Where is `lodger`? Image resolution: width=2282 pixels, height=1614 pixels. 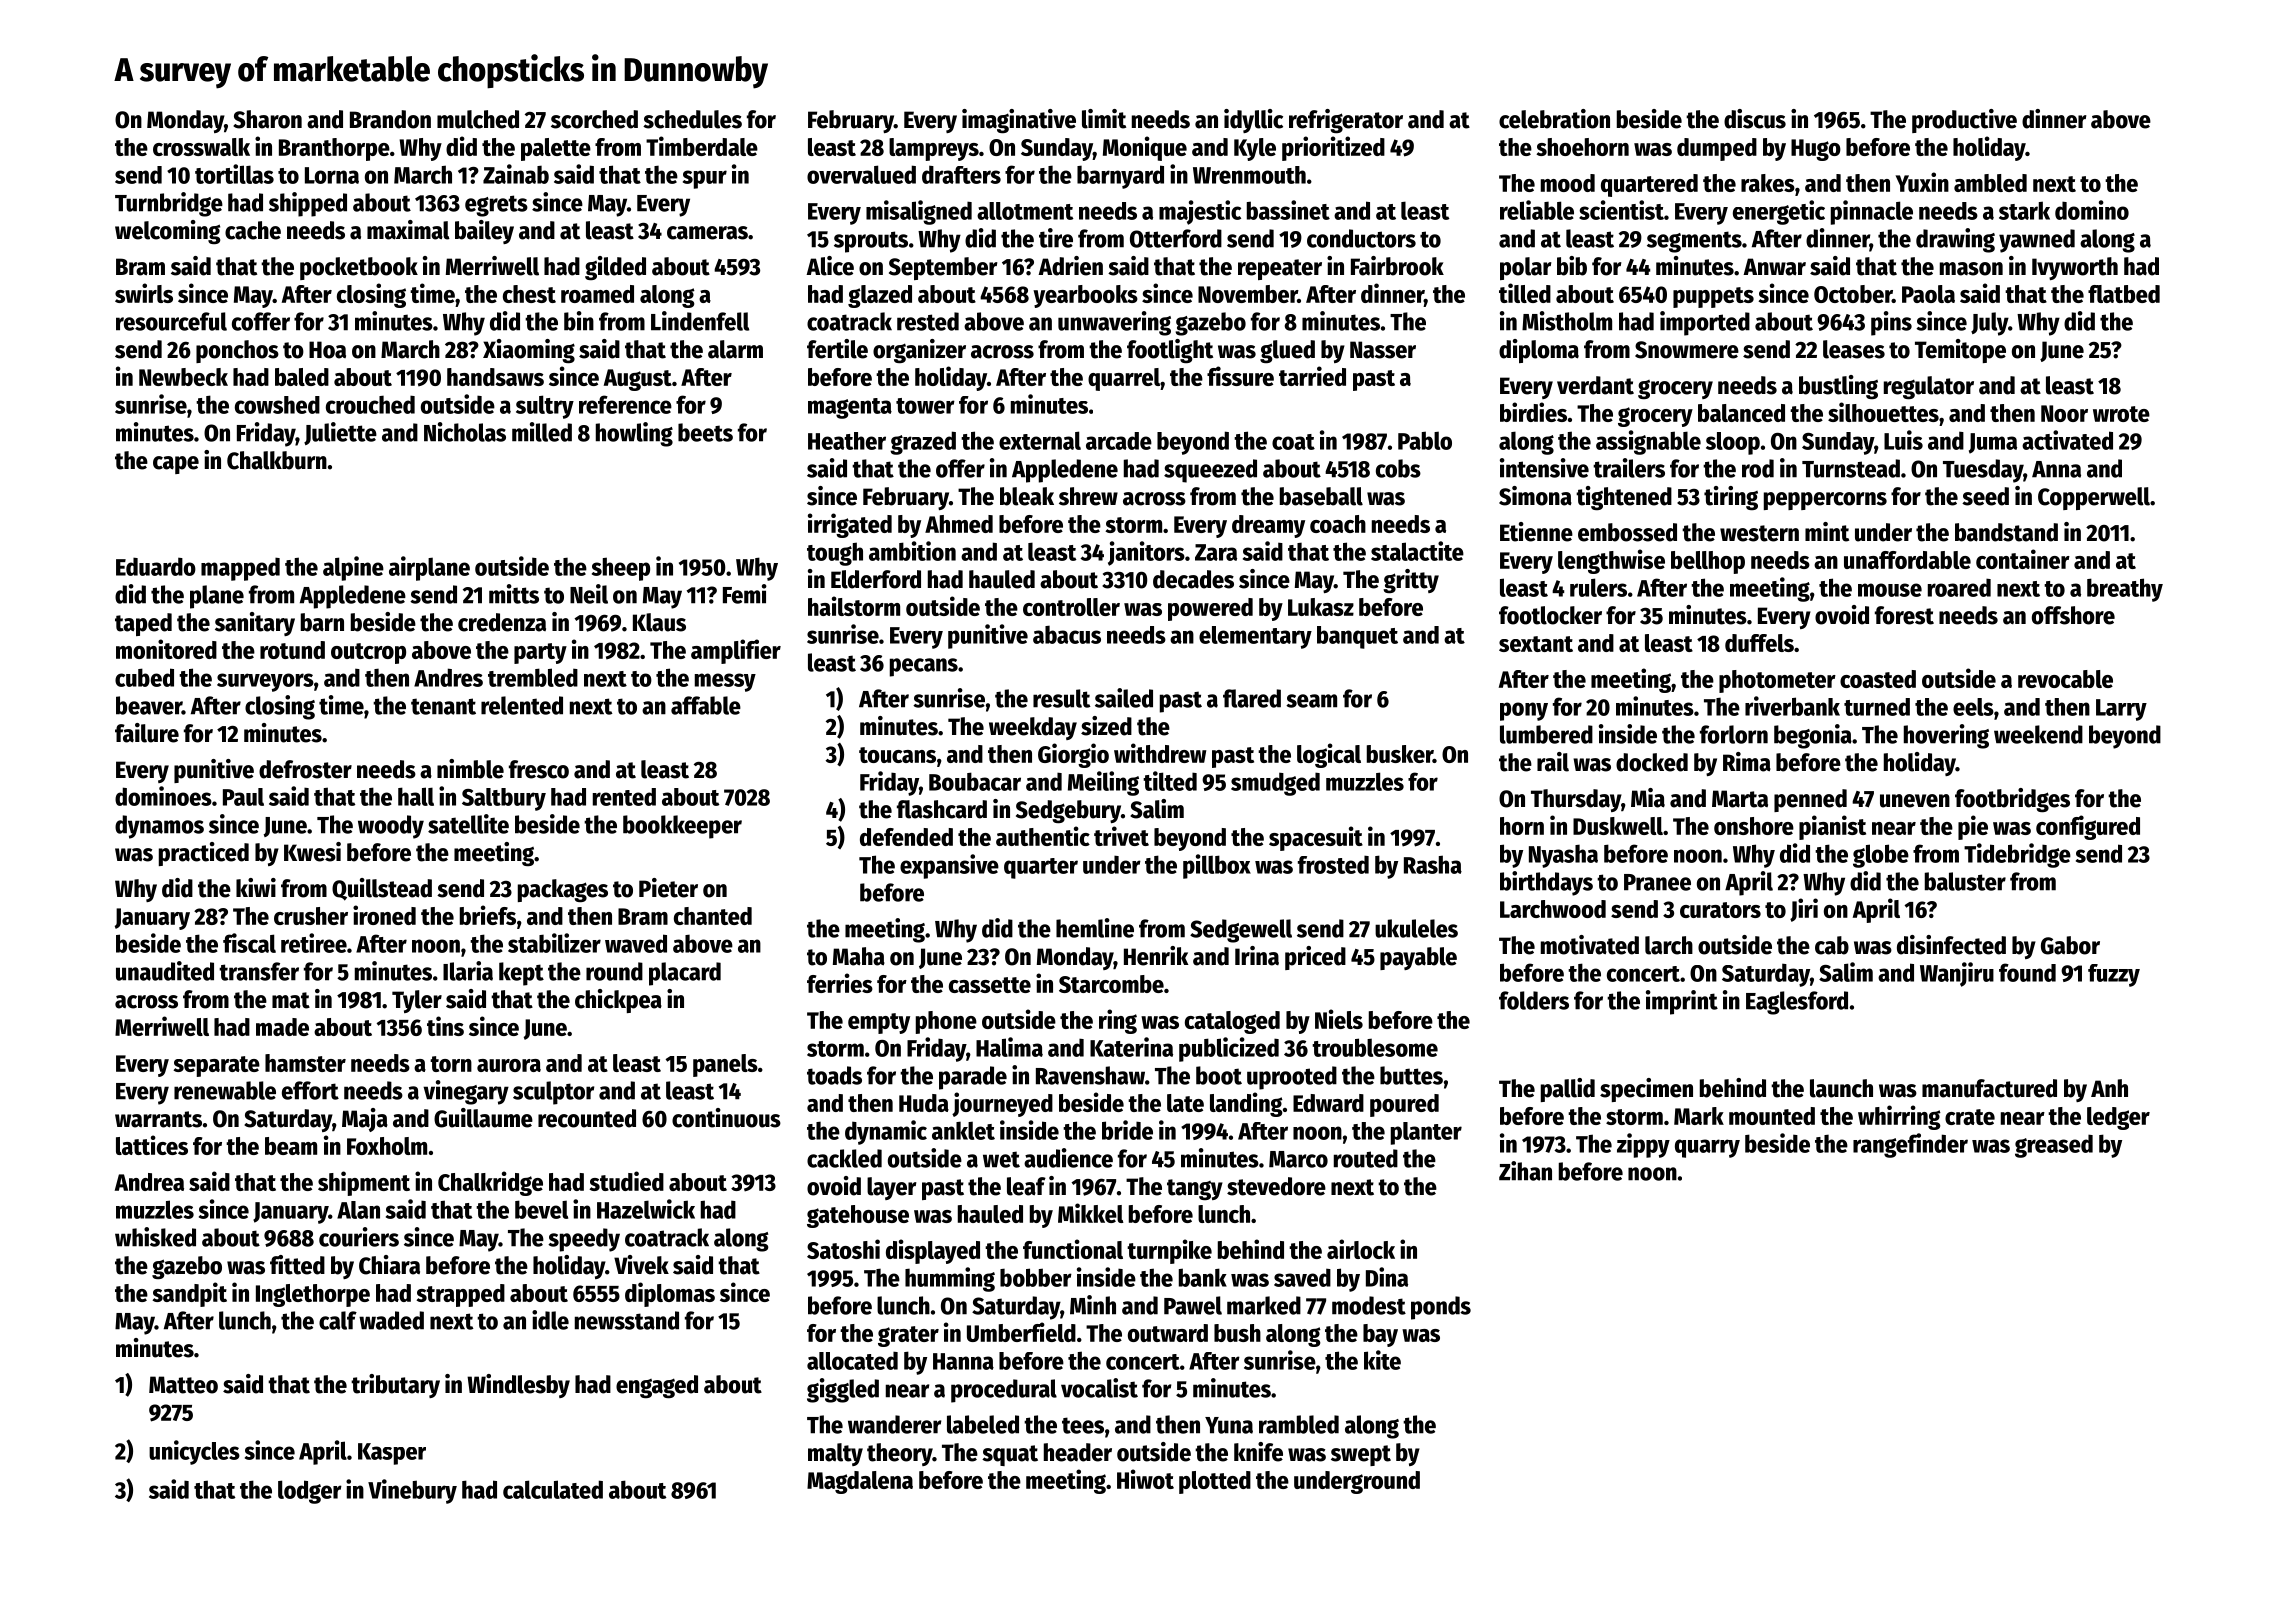 lodger is located at coordinates (310, 1492).
